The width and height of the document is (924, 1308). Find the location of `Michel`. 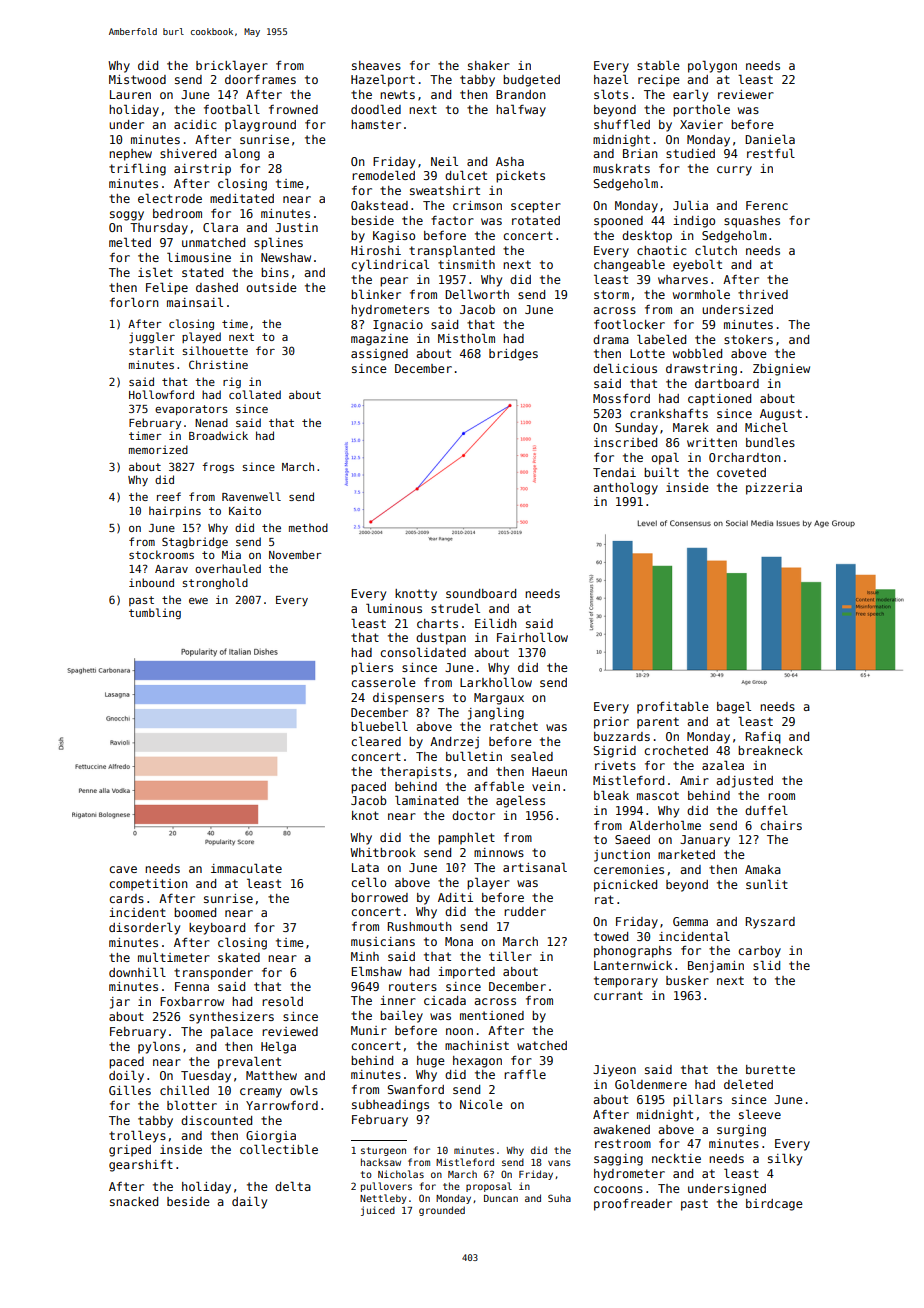

Michel is located at coordinates (766, 427).
